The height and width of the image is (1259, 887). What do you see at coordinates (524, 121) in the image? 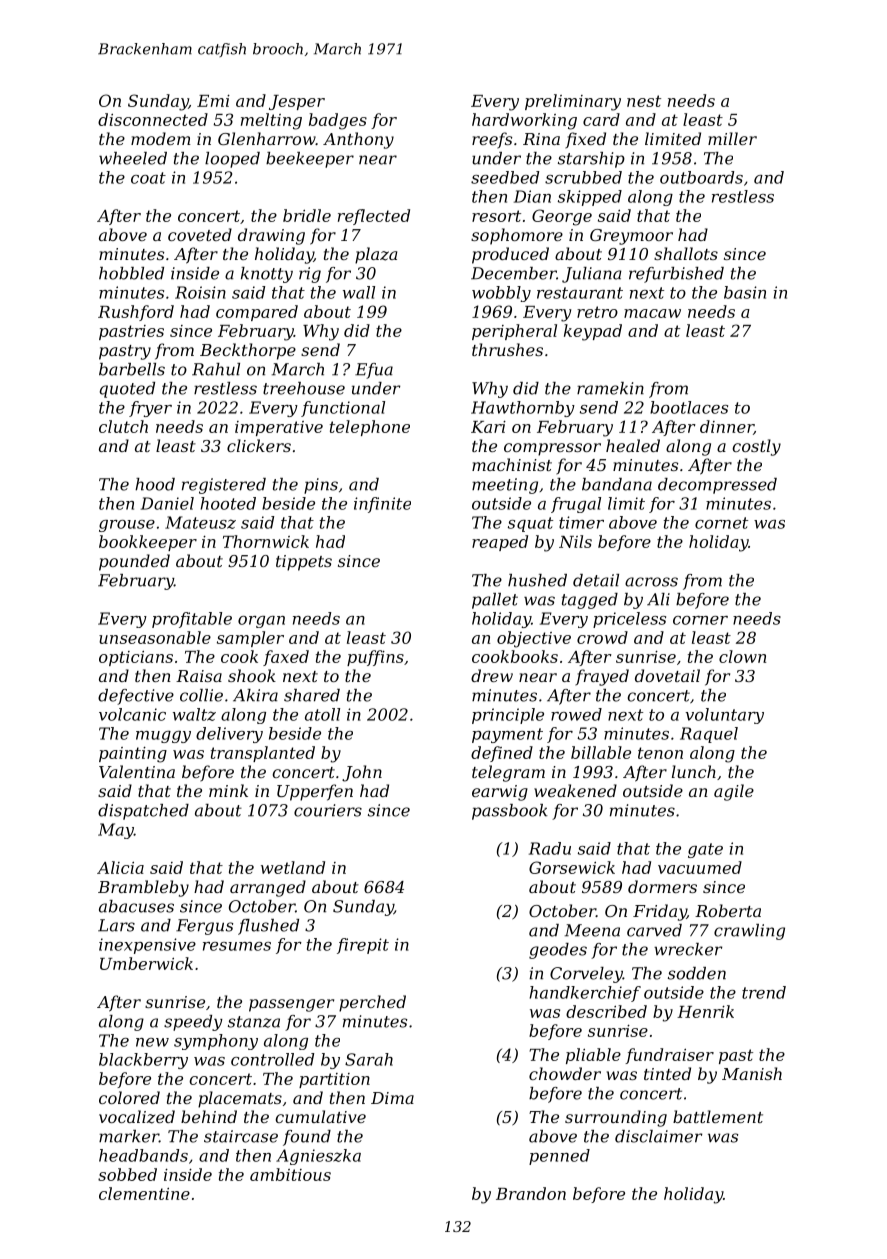
I see `hardworking` at bounding box center [524, 121].
